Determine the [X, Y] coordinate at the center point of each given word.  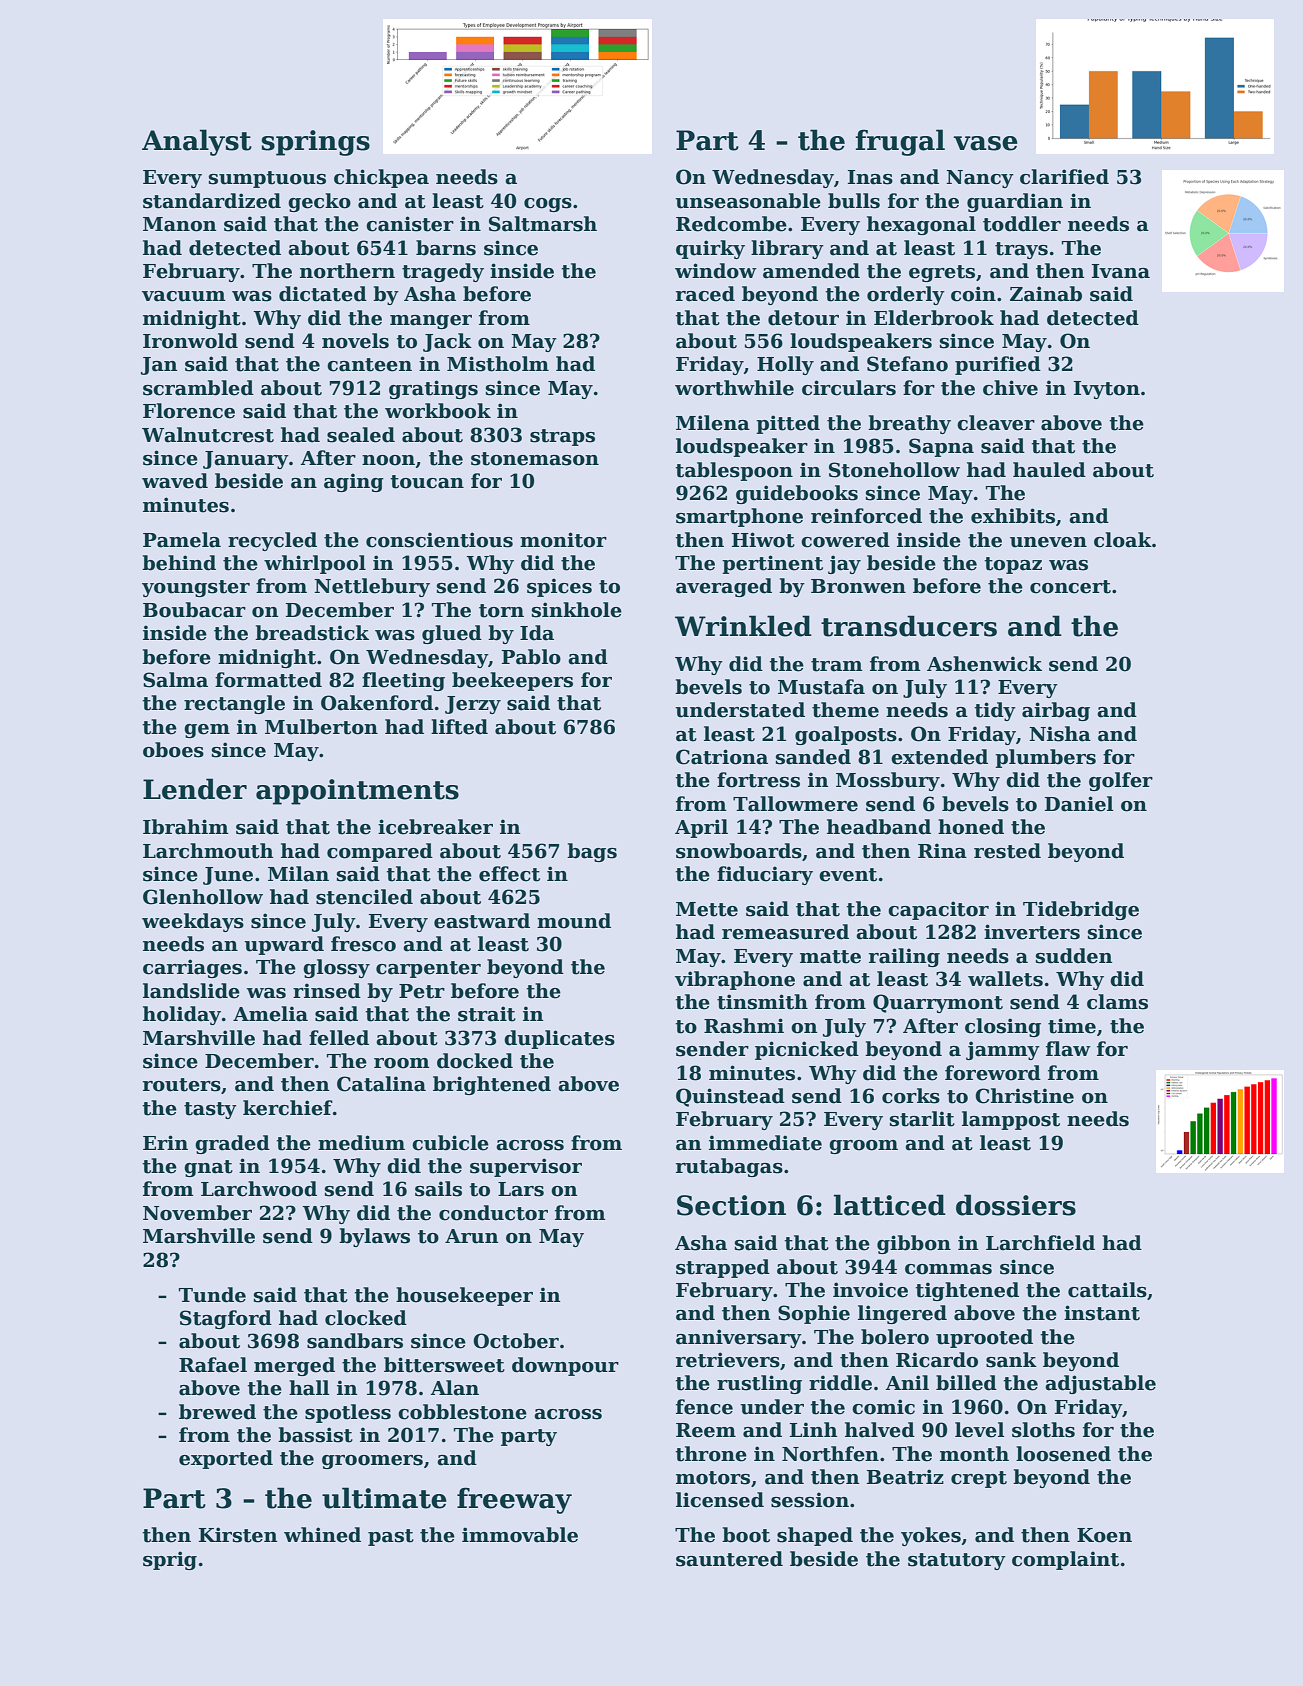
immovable [520, 1535]
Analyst [197, 142]
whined [322, 1535]
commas [948, 1269]
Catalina [381, 1084]
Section [731, 1205]
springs [315, 143]
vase [985, 143]
